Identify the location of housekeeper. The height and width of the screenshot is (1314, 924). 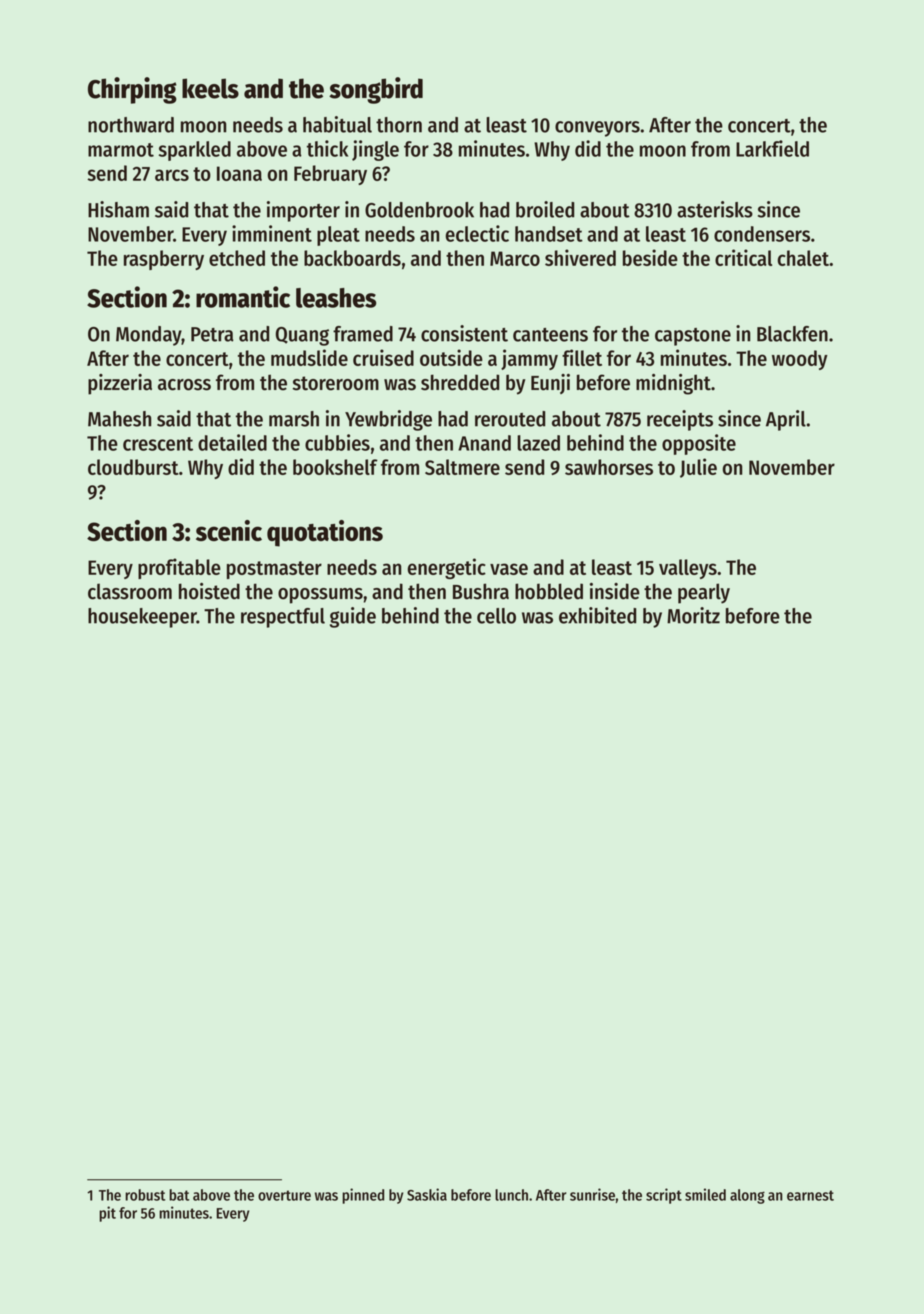
(142, 618).
